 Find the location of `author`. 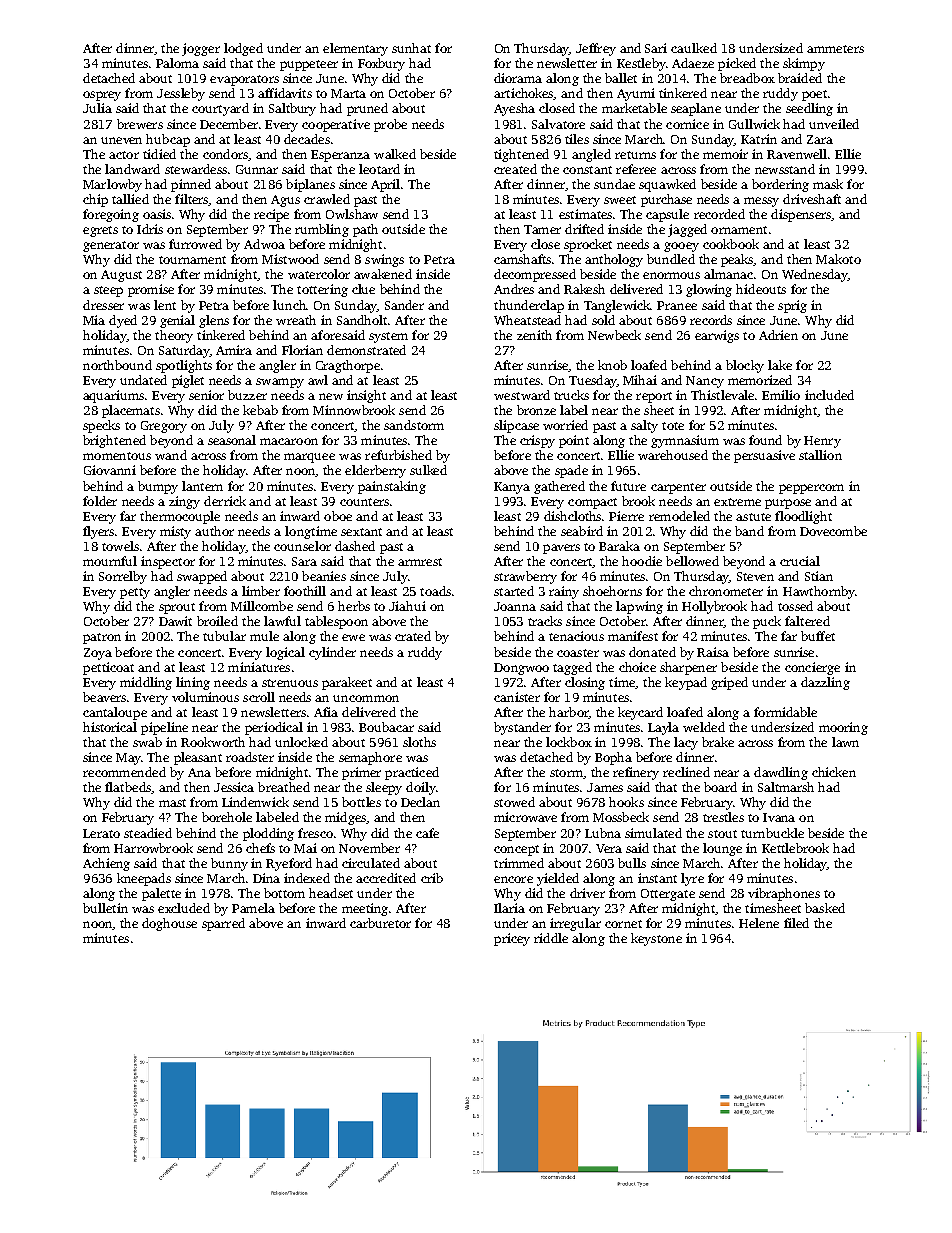

author is located at coordinates (214, 531).
